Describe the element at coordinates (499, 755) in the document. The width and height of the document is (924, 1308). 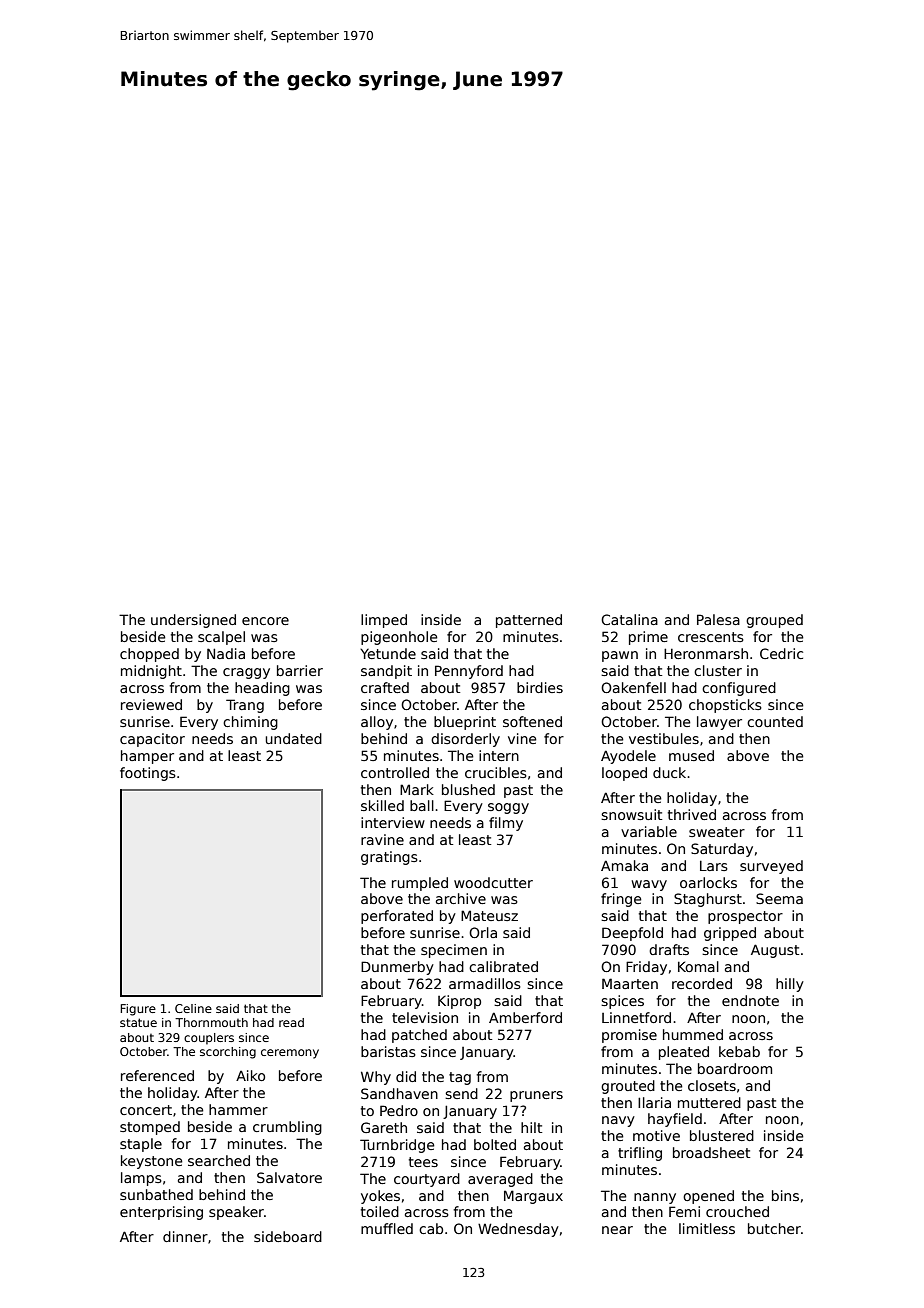
I see `intern` at that location.
